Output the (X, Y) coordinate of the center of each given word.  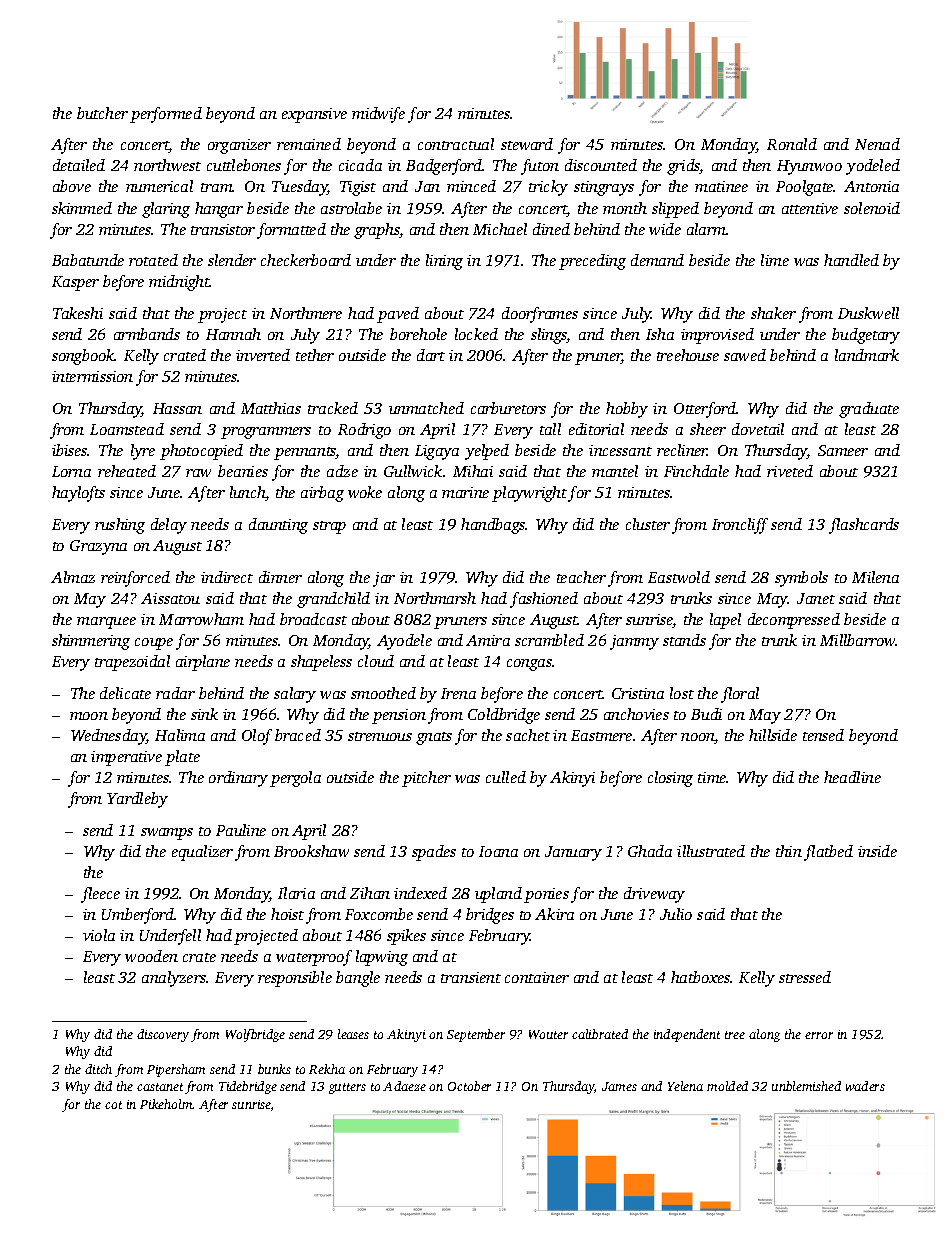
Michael (500, 229)
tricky (548, 188)
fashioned (544, 600)
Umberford (138, 916)
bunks (274, 1069)
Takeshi (78, 313)
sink (204, 714)
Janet (816, 598)
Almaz (73, 577)
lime (775, 260)
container (537, 977)
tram (217, 187)
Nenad (877, 144)
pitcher (426, 779)
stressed (805, 977)
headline (852, 777)
